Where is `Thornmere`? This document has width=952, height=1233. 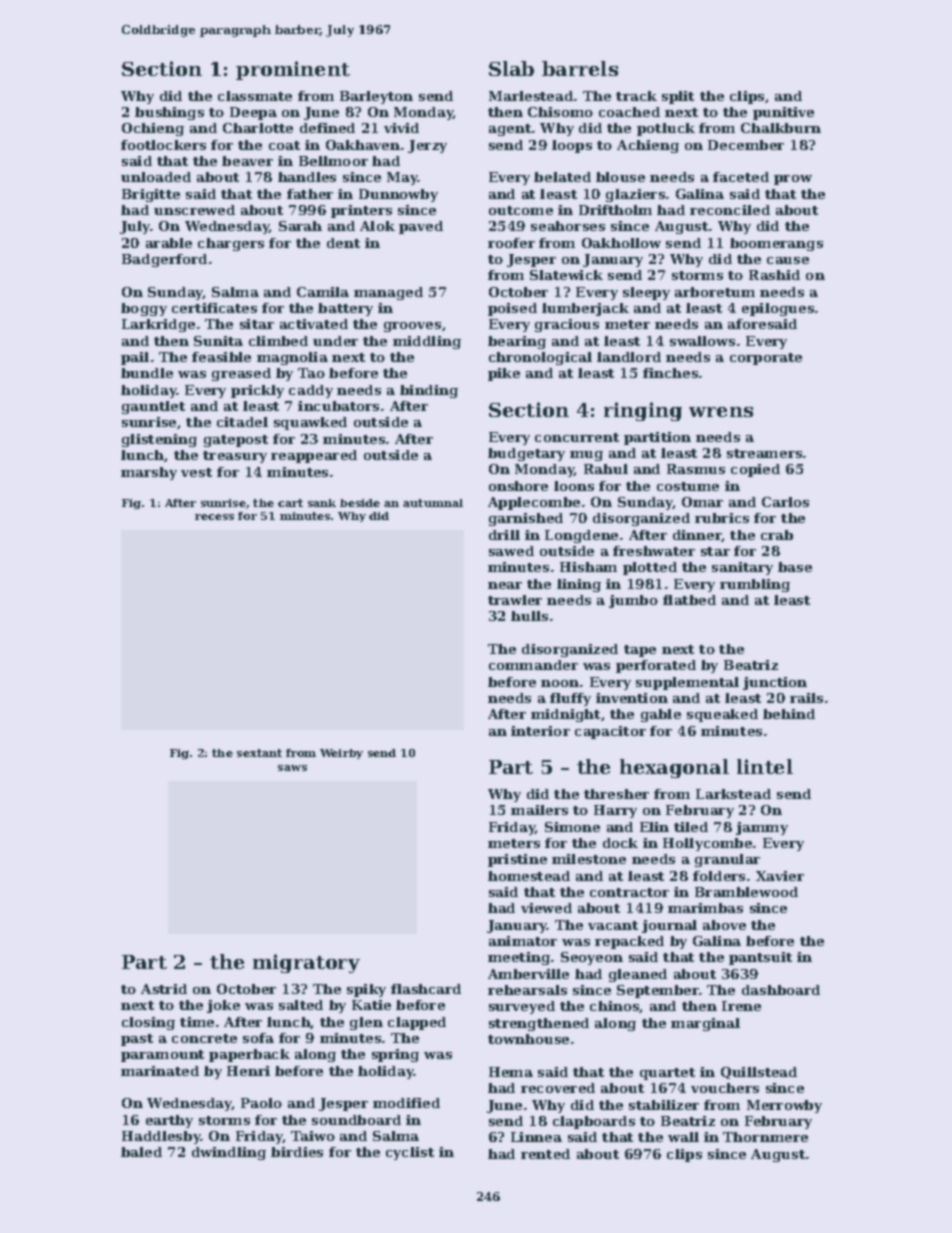 Thornmere is located at coordinates (765, 1137).
